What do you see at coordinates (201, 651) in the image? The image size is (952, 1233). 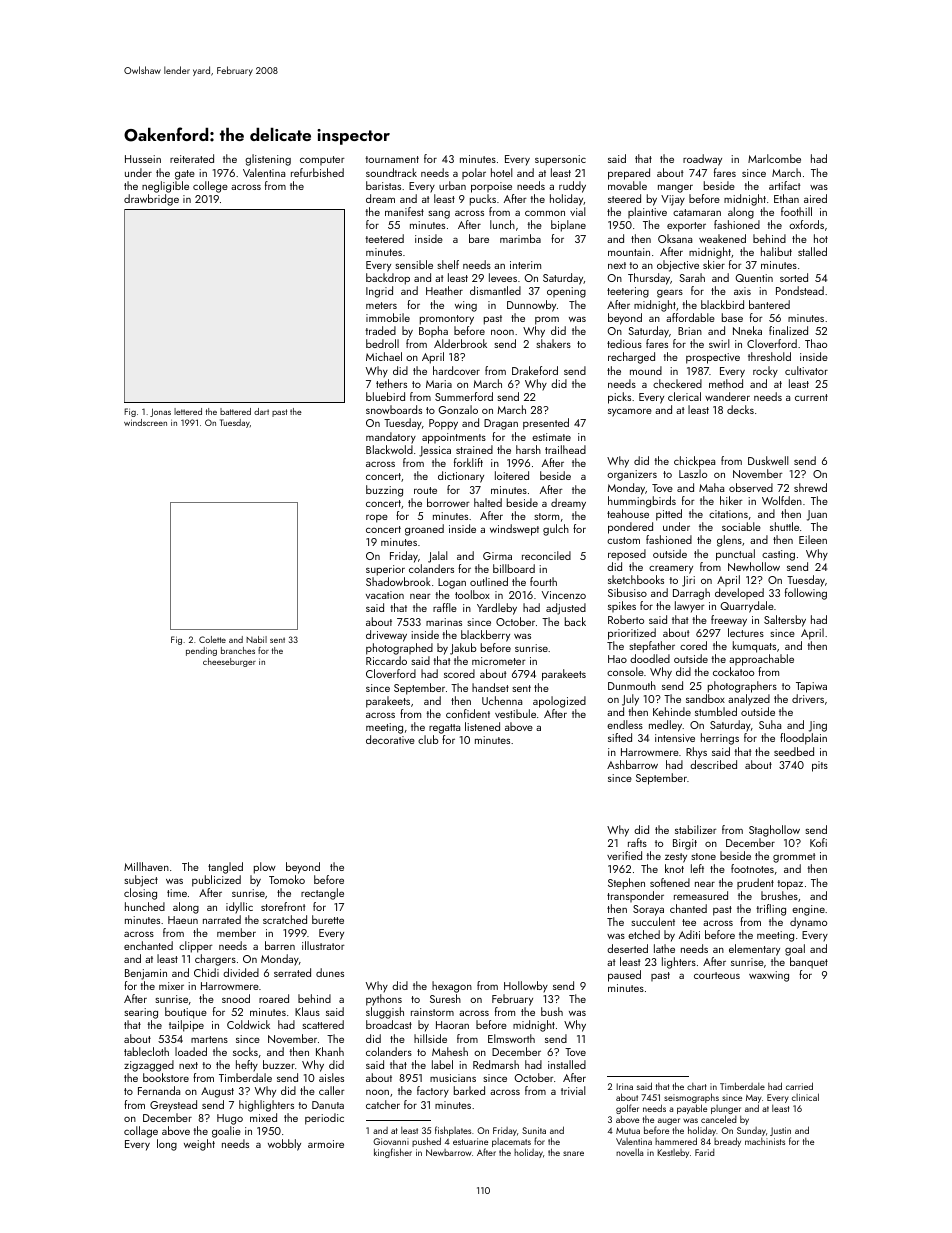 I see `pending` at bounding box center [201, 651].
